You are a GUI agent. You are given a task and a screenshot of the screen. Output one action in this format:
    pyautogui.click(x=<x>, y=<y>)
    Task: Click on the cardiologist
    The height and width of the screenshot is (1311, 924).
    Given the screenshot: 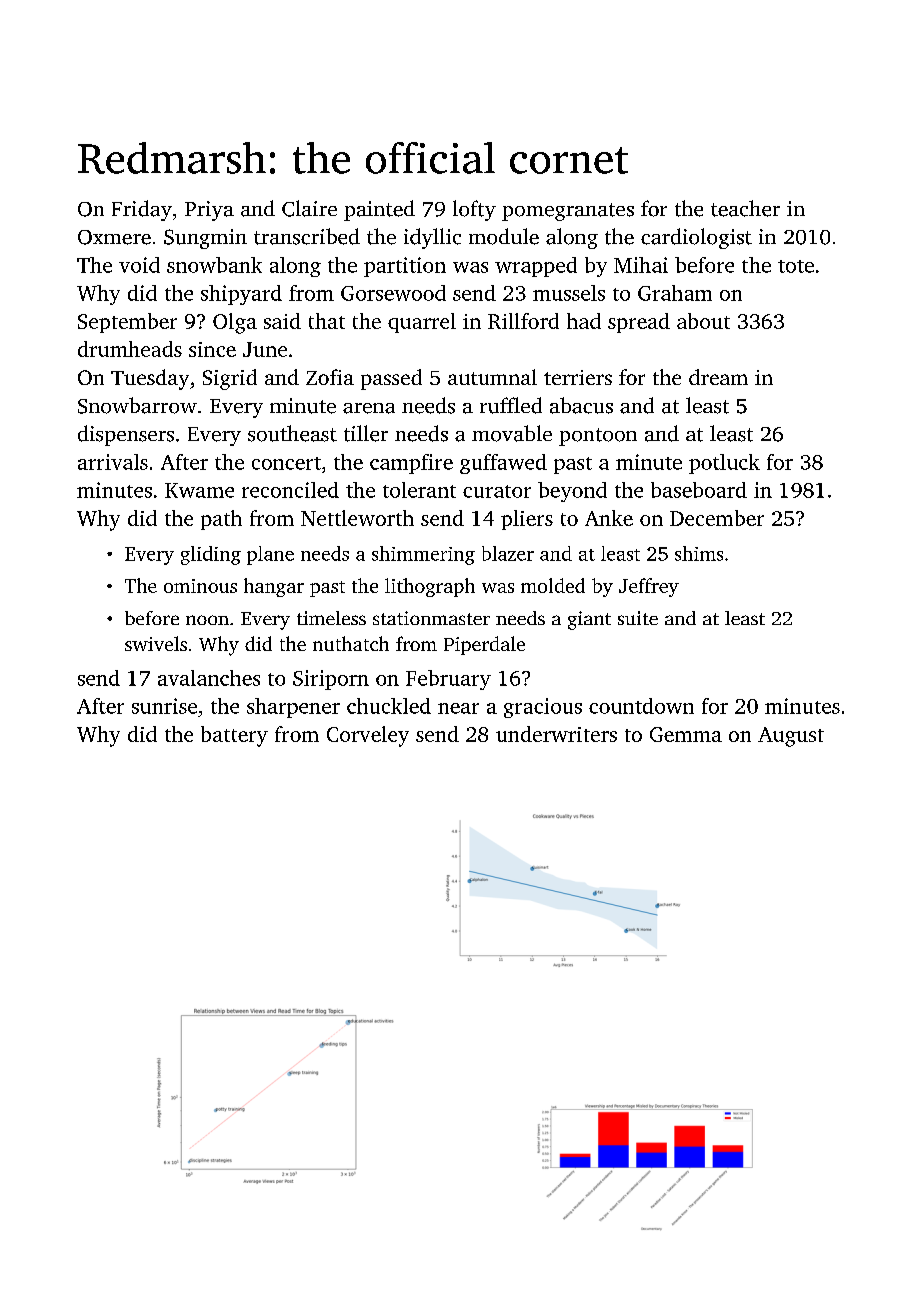 What is the action you would take?
    pyautogui.click(x=696, y=238)
